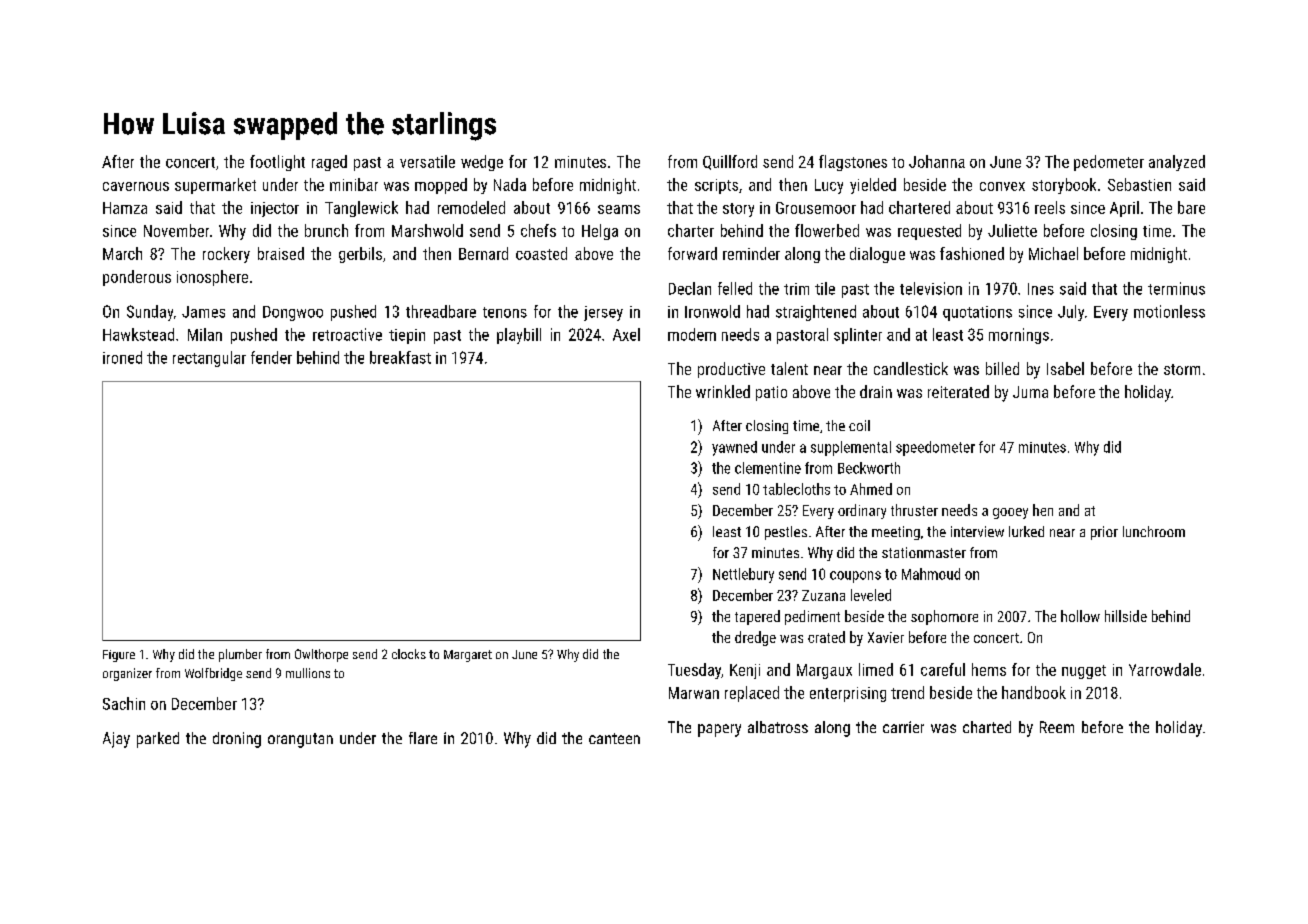  Describe the element at coordinates (730, 162) in the screenshot. I see `Quillford` at that location.
